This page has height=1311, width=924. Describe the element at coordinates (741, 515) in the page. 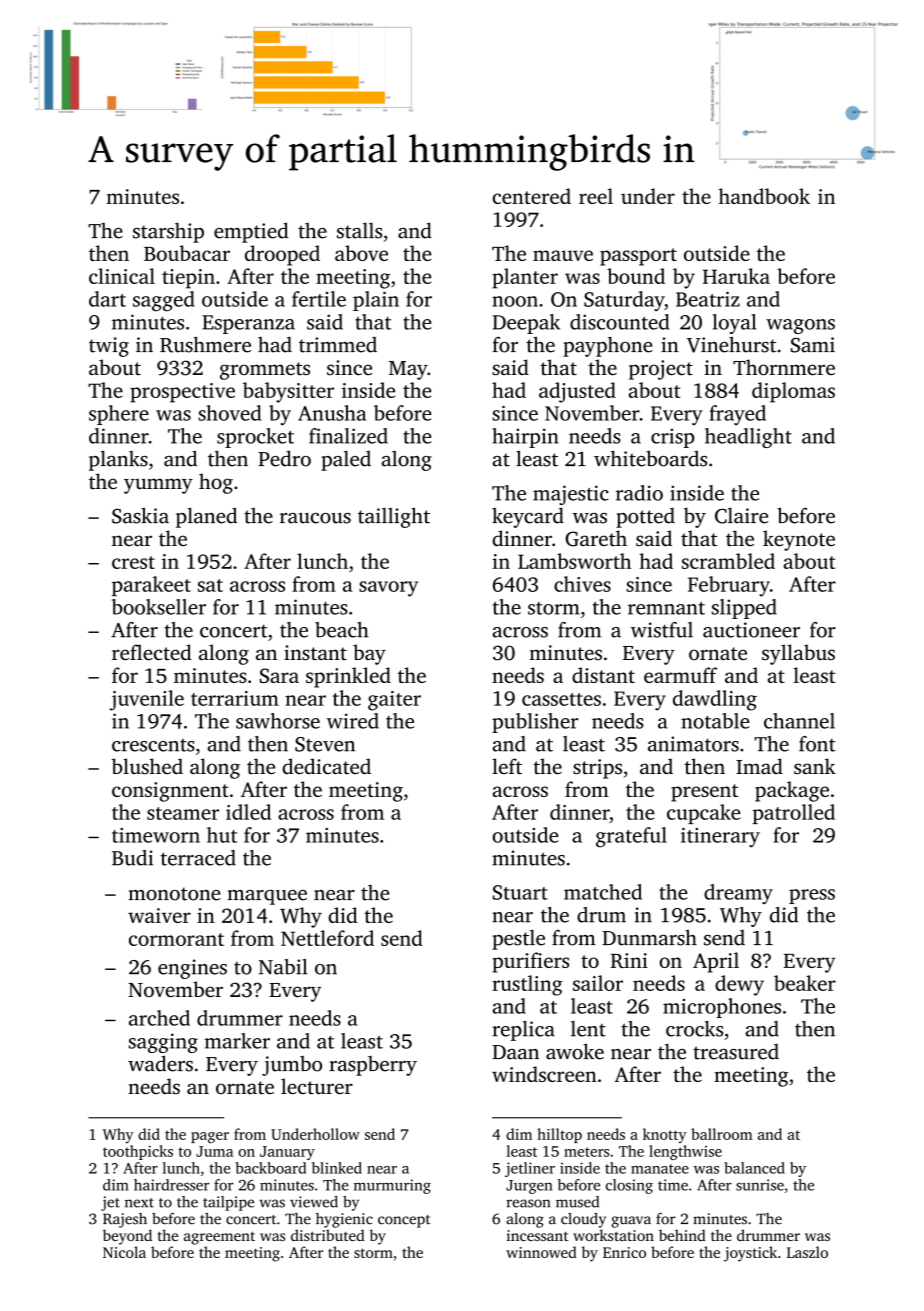

I see `Claire` at that location.
